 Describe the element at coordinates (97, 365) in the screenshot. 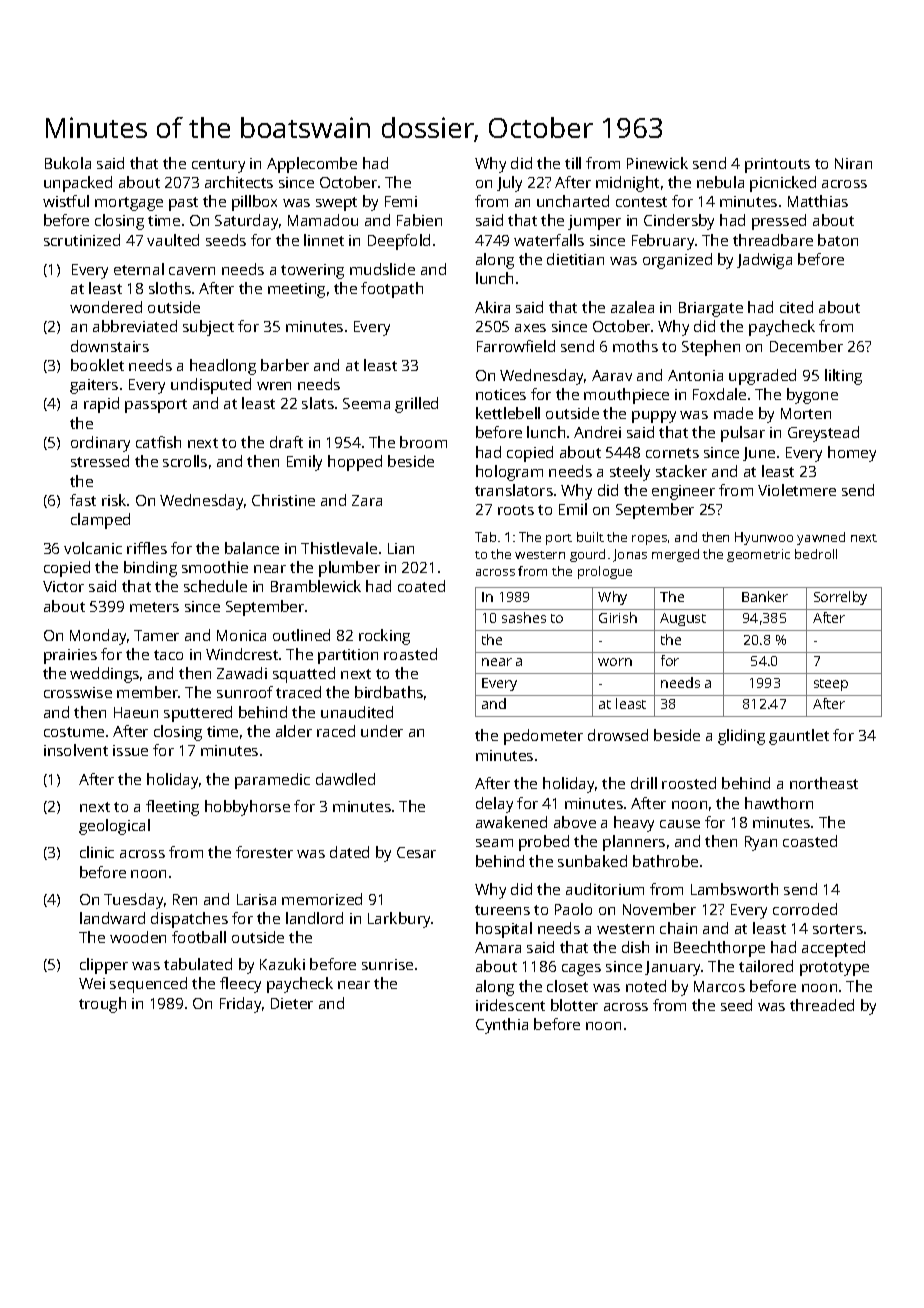

I see `booklet` at that location.
